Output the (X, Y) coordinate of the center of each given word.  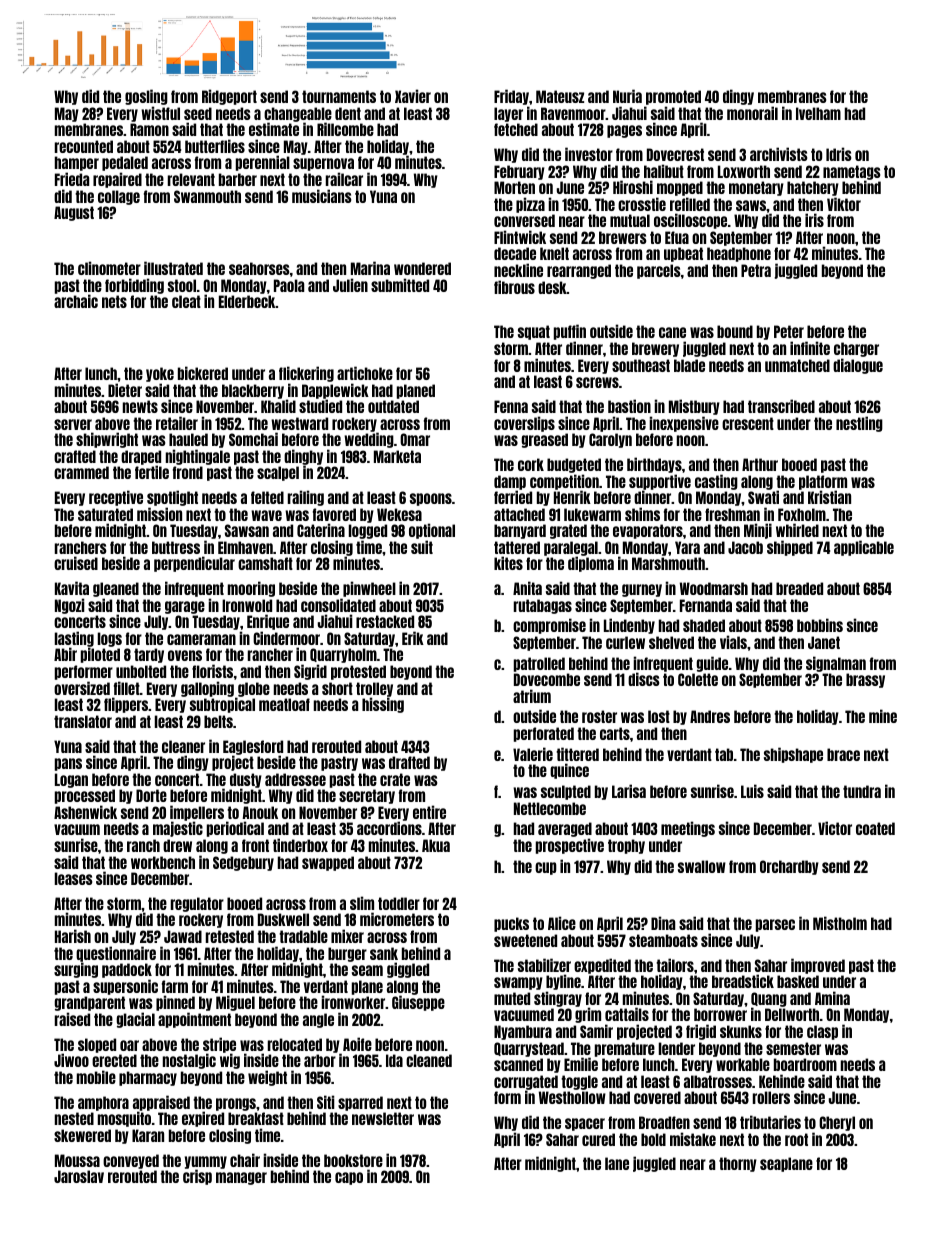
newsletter (383, 1118)
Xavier (413, 96)
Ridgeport (229, 97)
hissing (383, 705)
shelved (671, 642)
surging (76, 970)
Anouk (260, 812)
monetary (756, 188)
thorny (738, 1164)
